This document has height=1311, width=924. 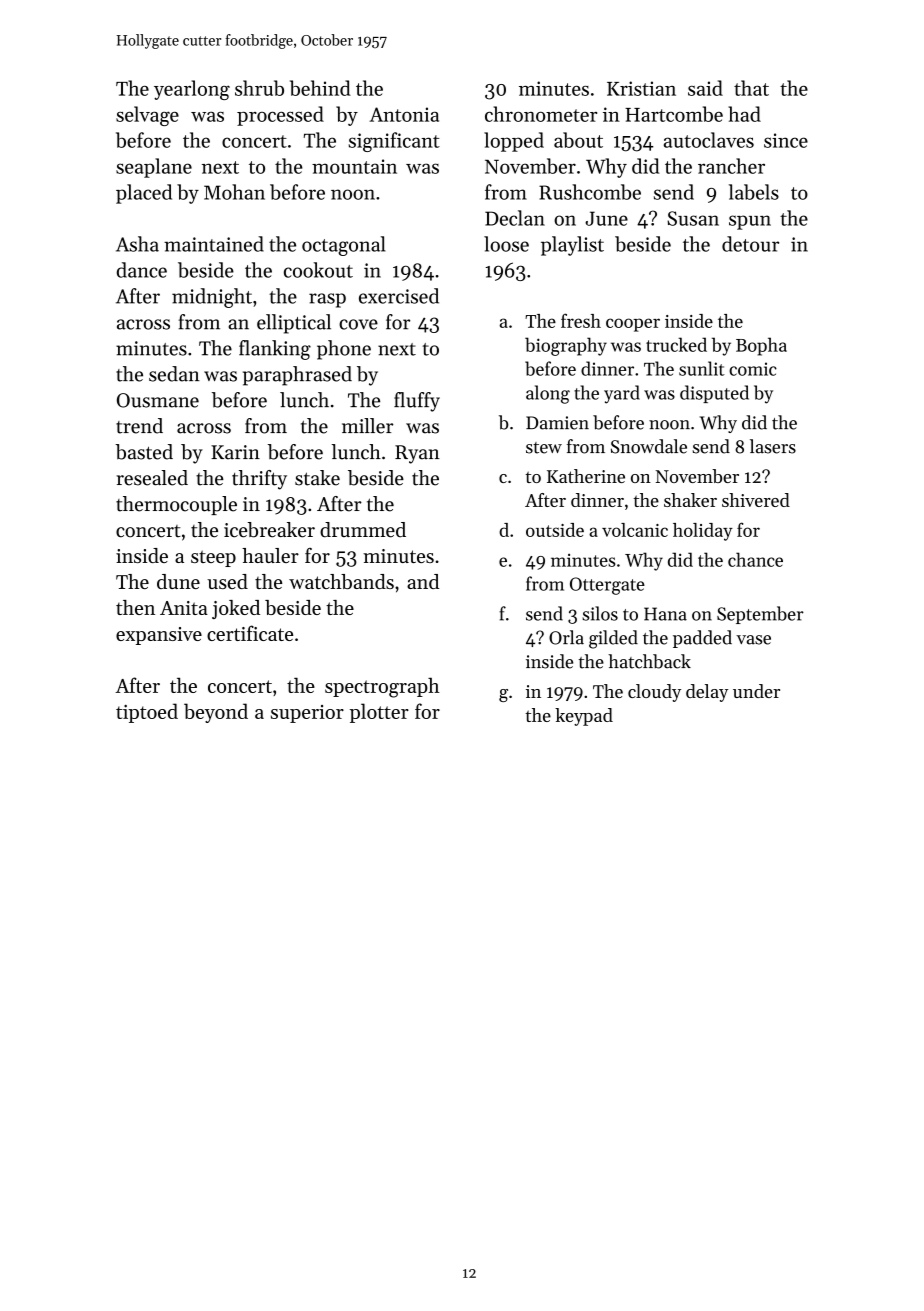 What do you see at coordinates (154, 168) in the document?
I see `seaplane` at bounding box center [154, 168].
